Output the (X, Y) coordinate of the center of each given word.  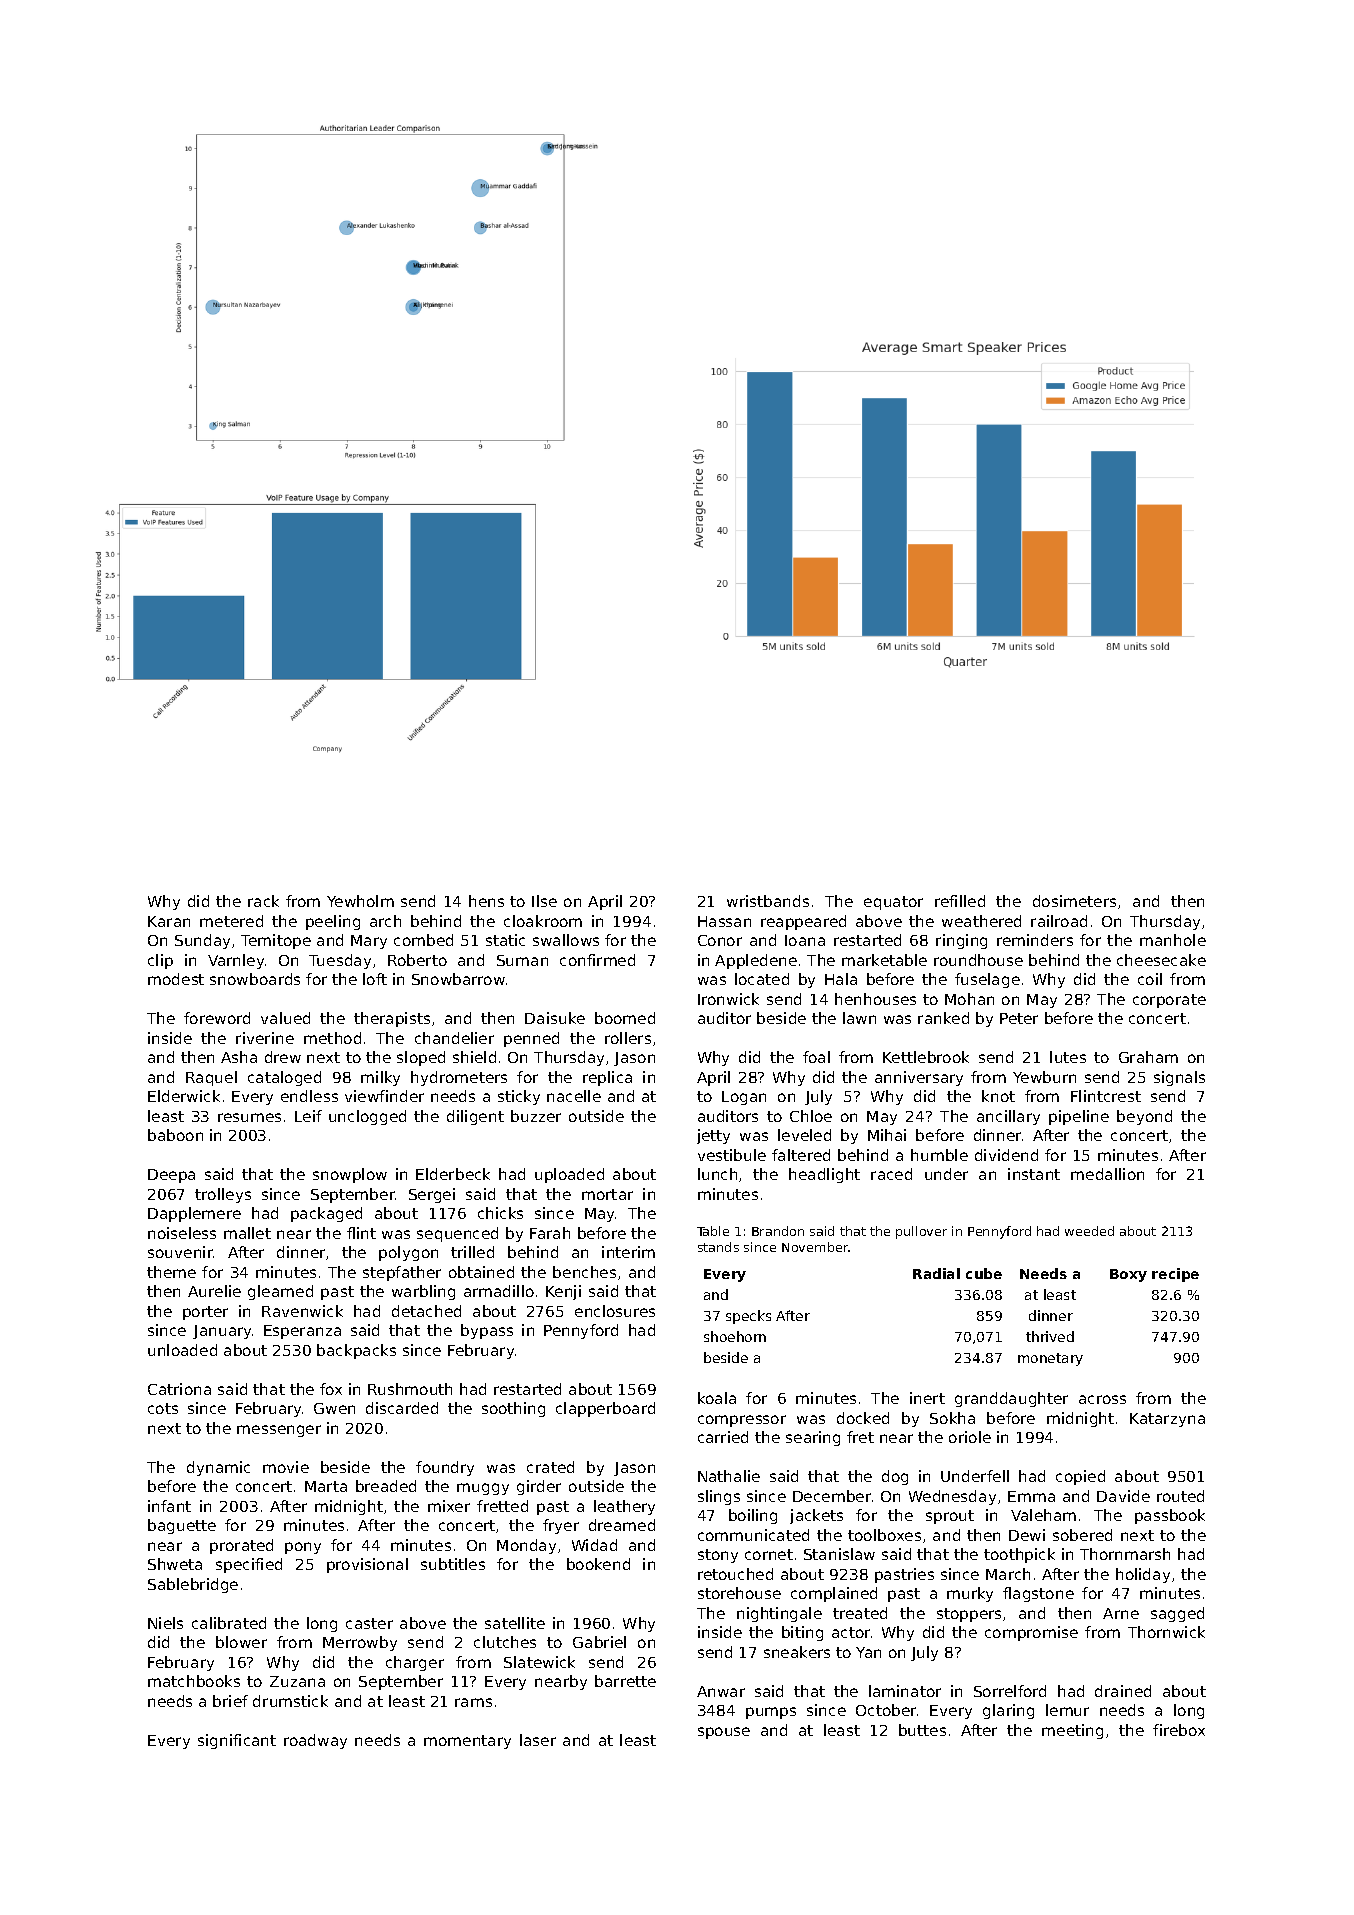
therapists (392, 1019)
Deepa (171, 1176)
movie (286, 1467)
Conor (720, 940)
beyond (1144, 1117)
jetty (713, 1136)
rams (473, 1702)
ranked (943, 1018)
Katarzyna (1167, 1420)
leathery (624, 1507)
